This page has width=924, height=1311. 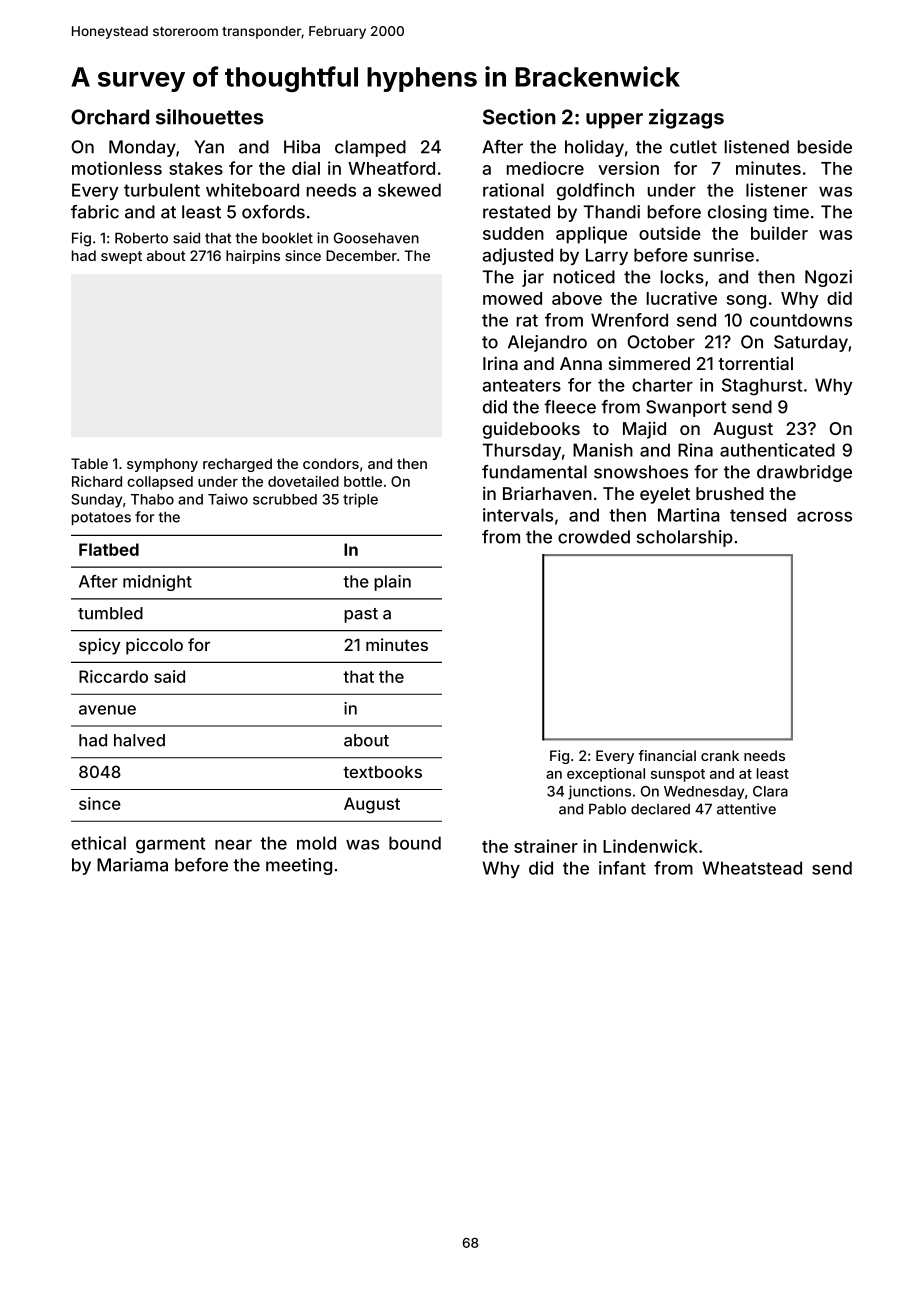 I want to click on crowded, so click(x=594, y=537).
